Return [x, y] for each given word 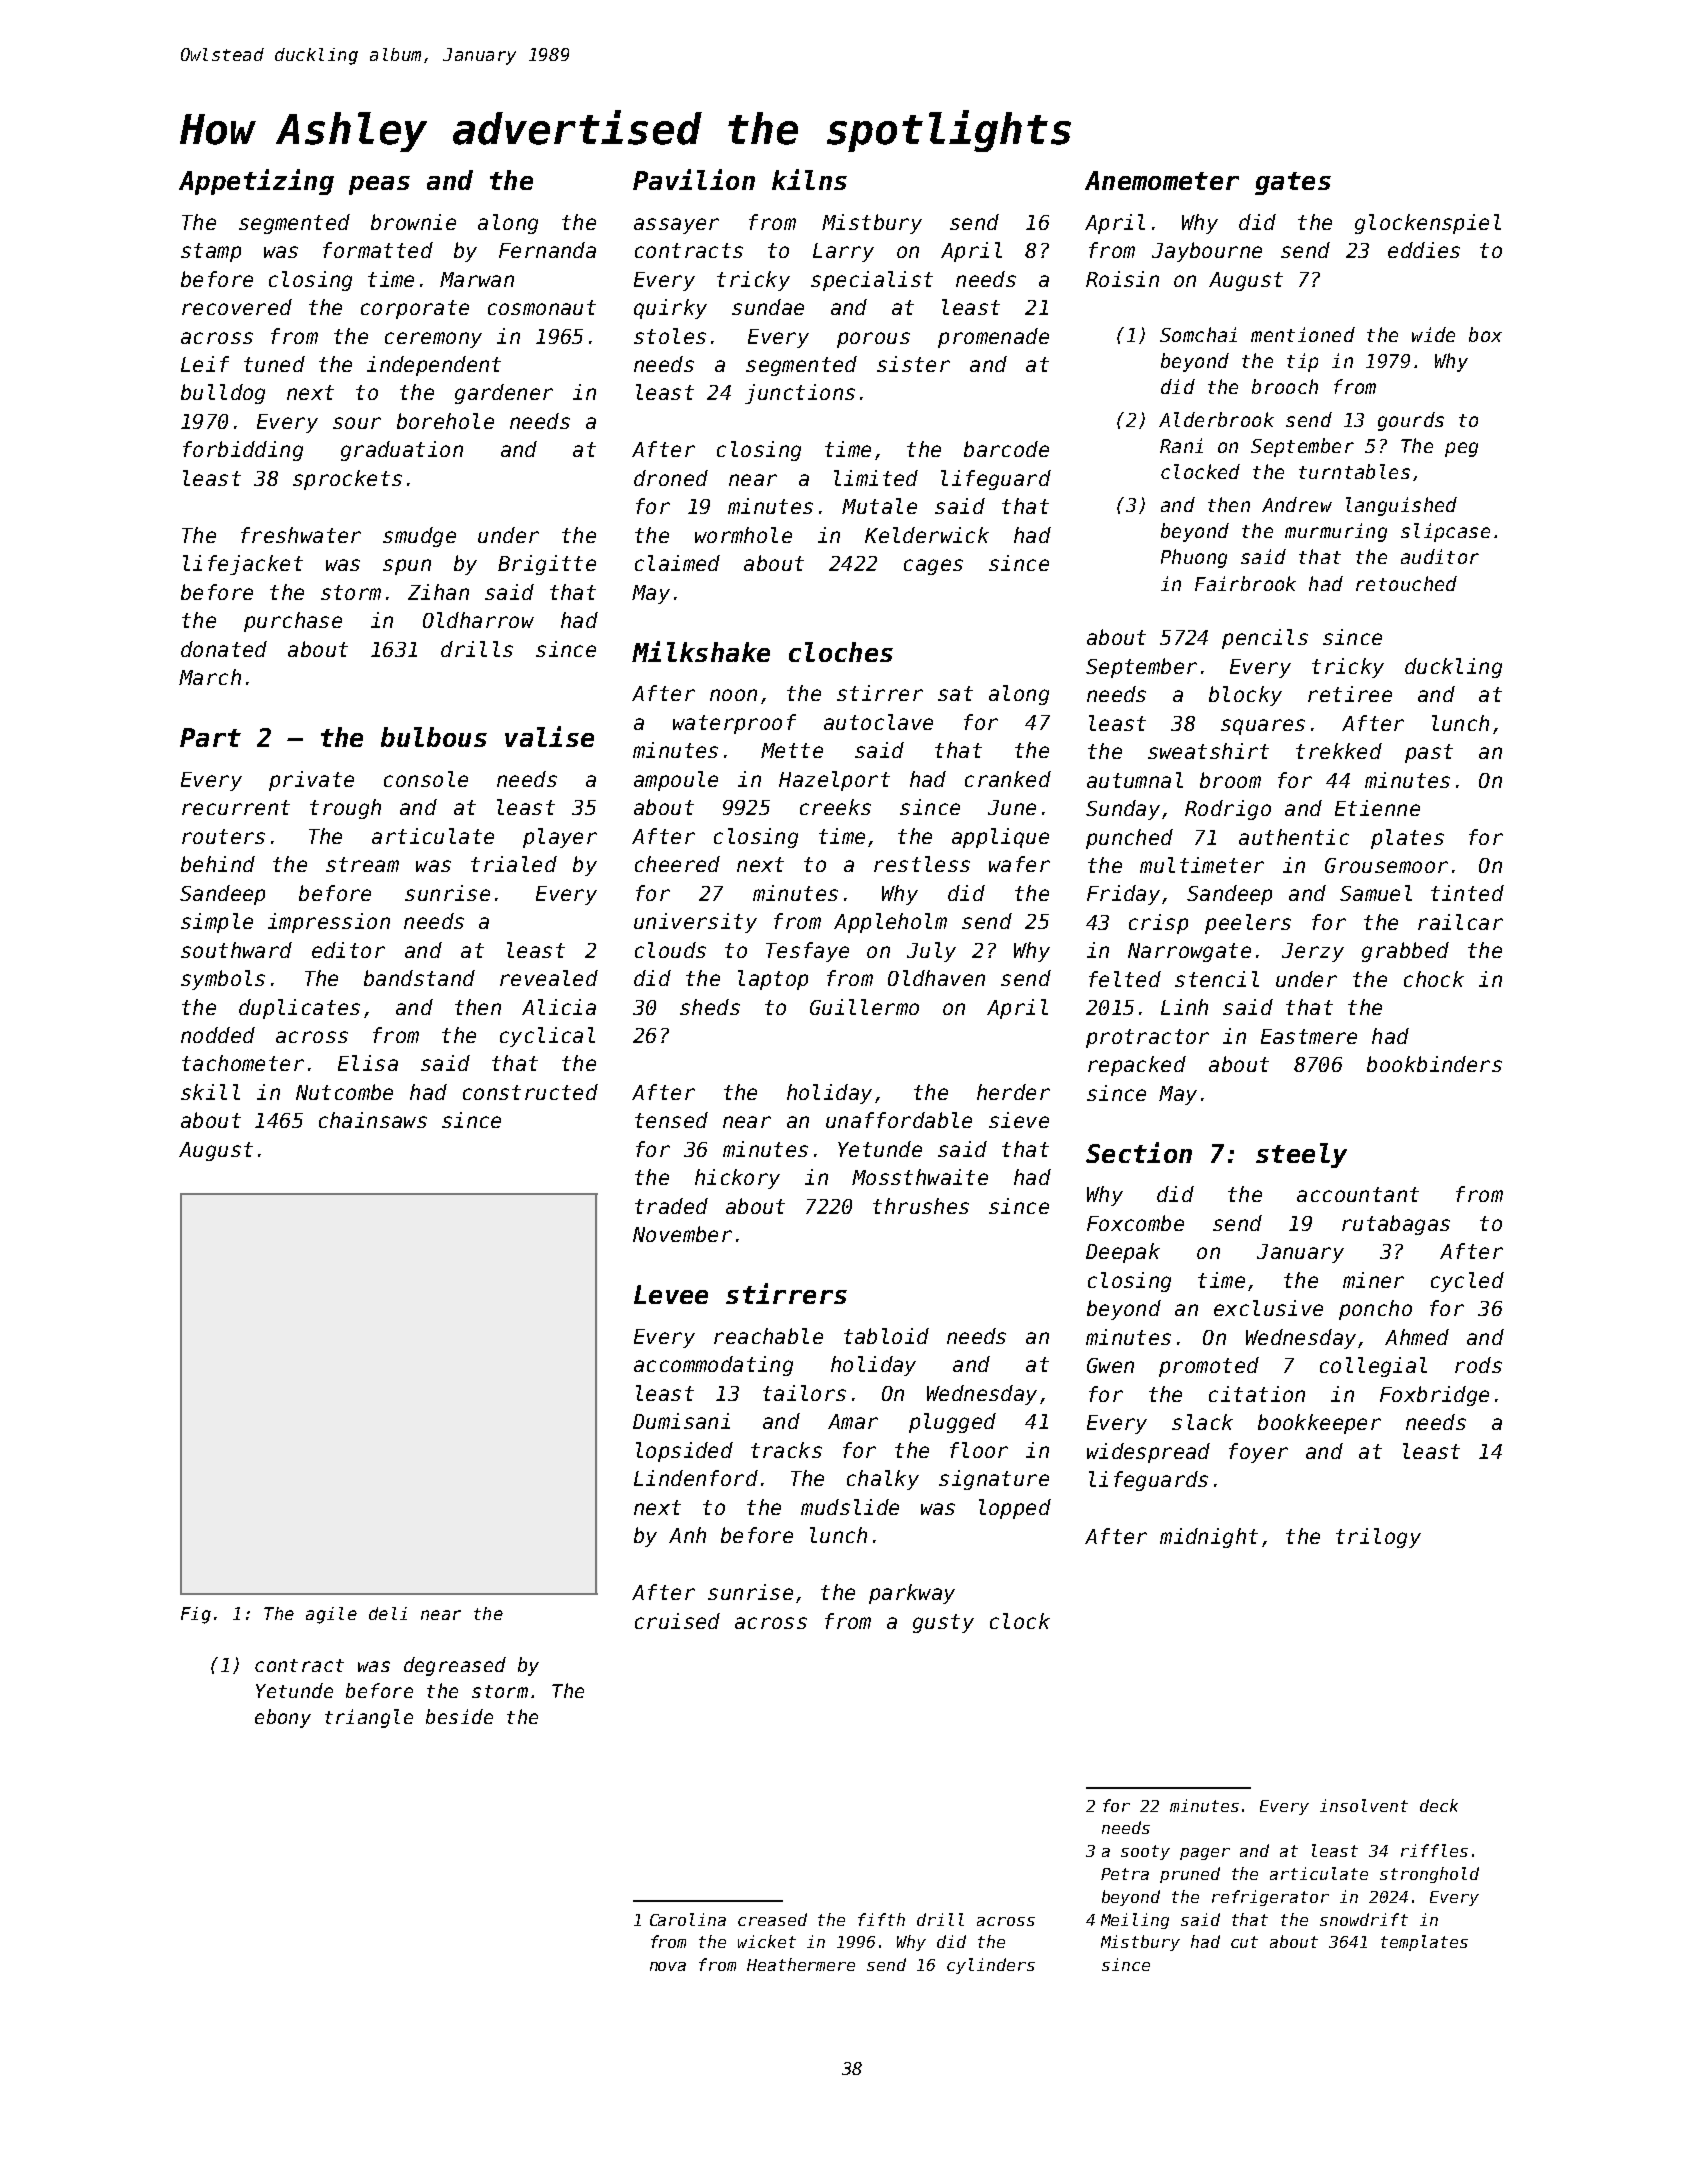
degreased [455, 1666]
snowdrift [1364, 1919]
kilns [809, 179]
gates [1293, 183]
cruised [677, 1621]
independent [434, 366]
